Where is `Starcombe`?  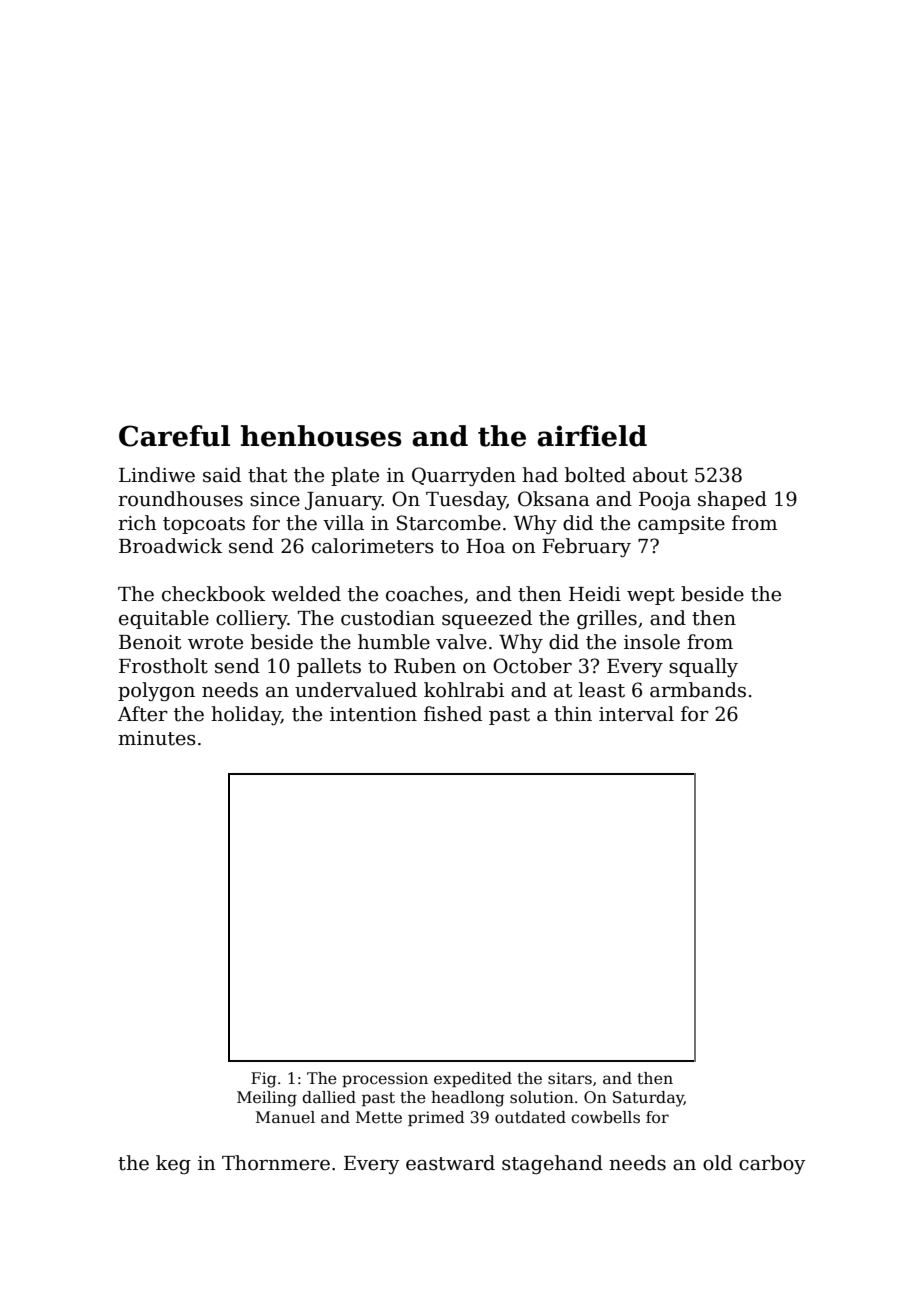
Starcombe is located at coordinates (449, 523).
